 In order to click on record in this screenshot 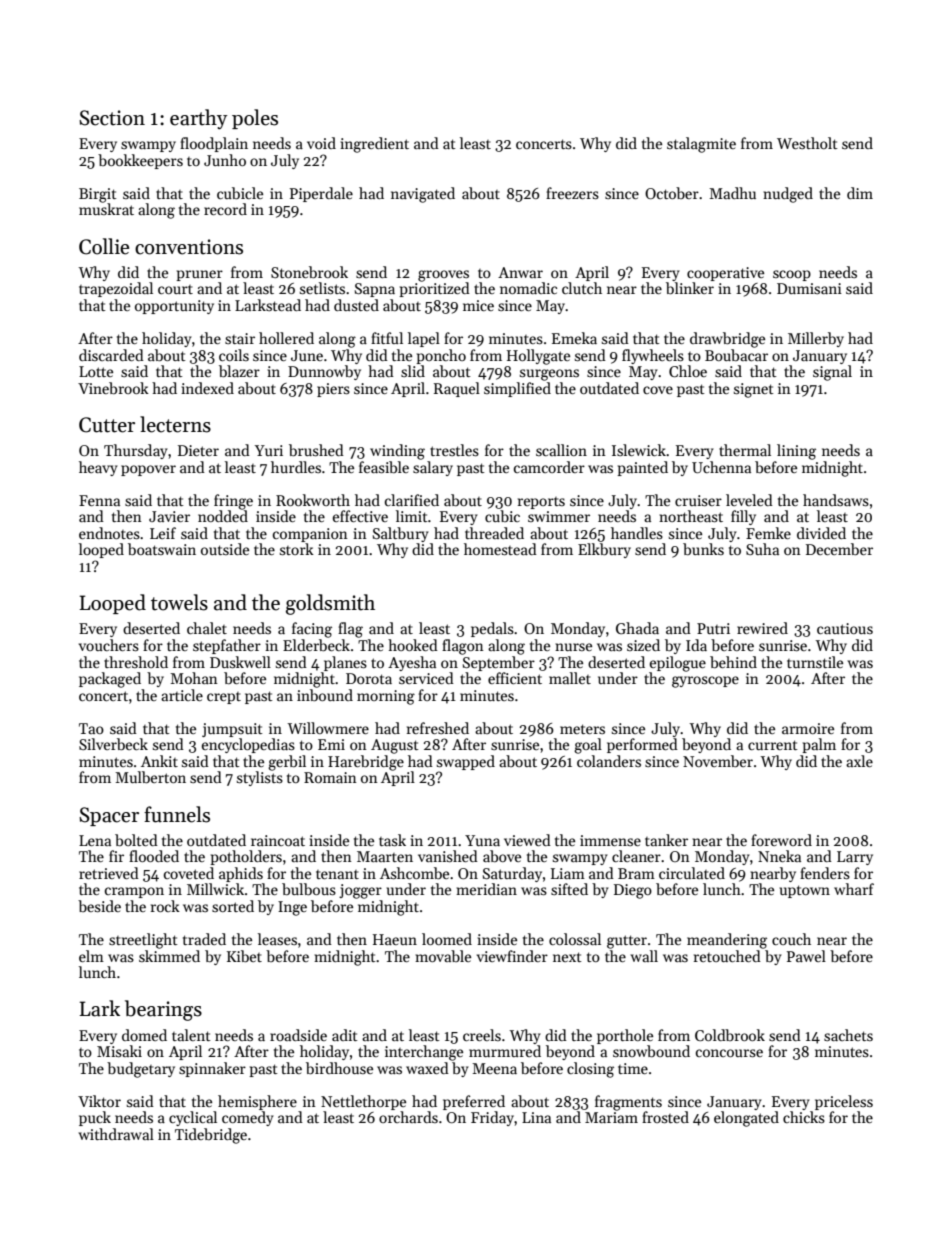, I will do `click(225, 209)`.
